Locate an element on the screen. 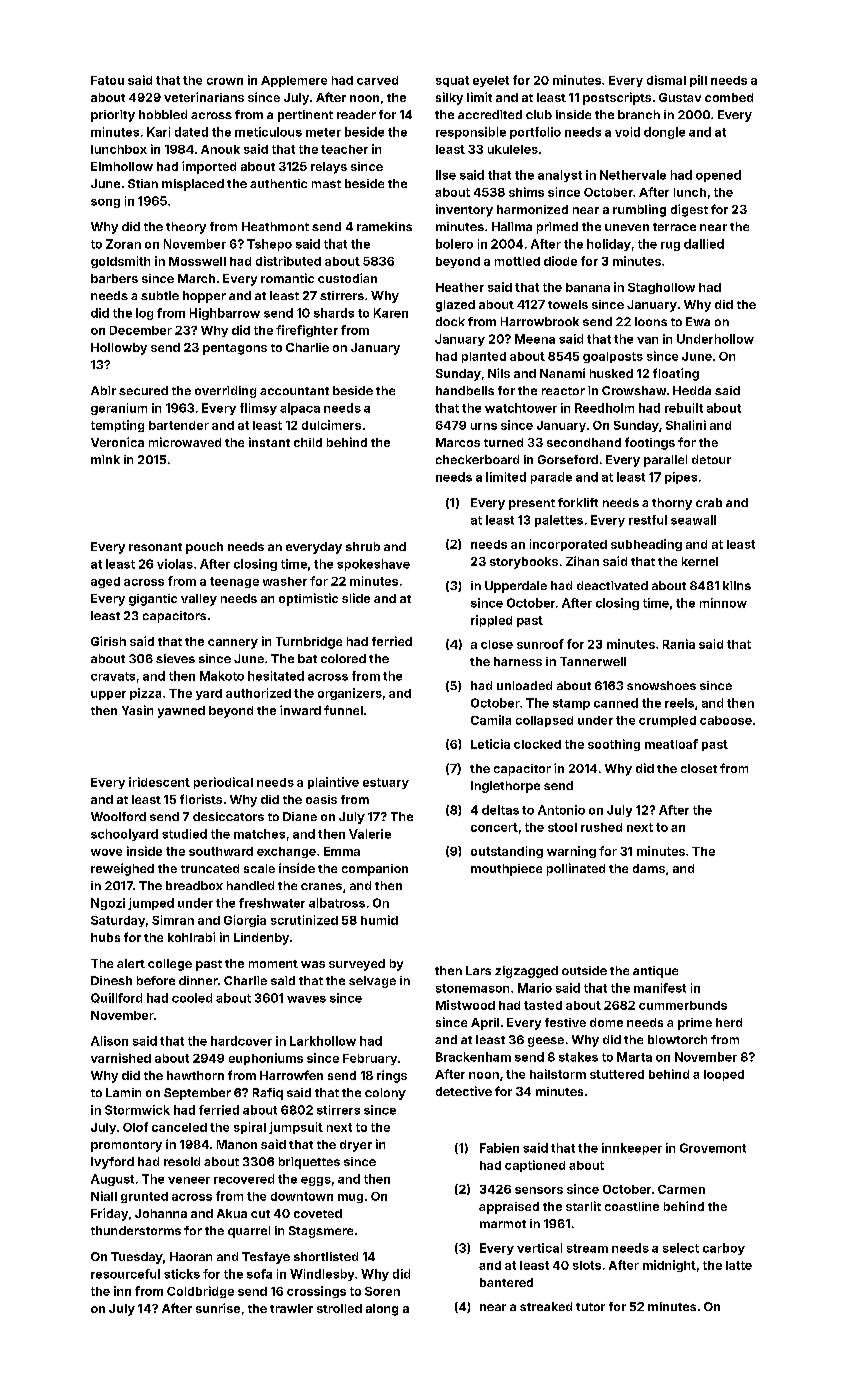  Nanami is located at coordinates (562, 373).
